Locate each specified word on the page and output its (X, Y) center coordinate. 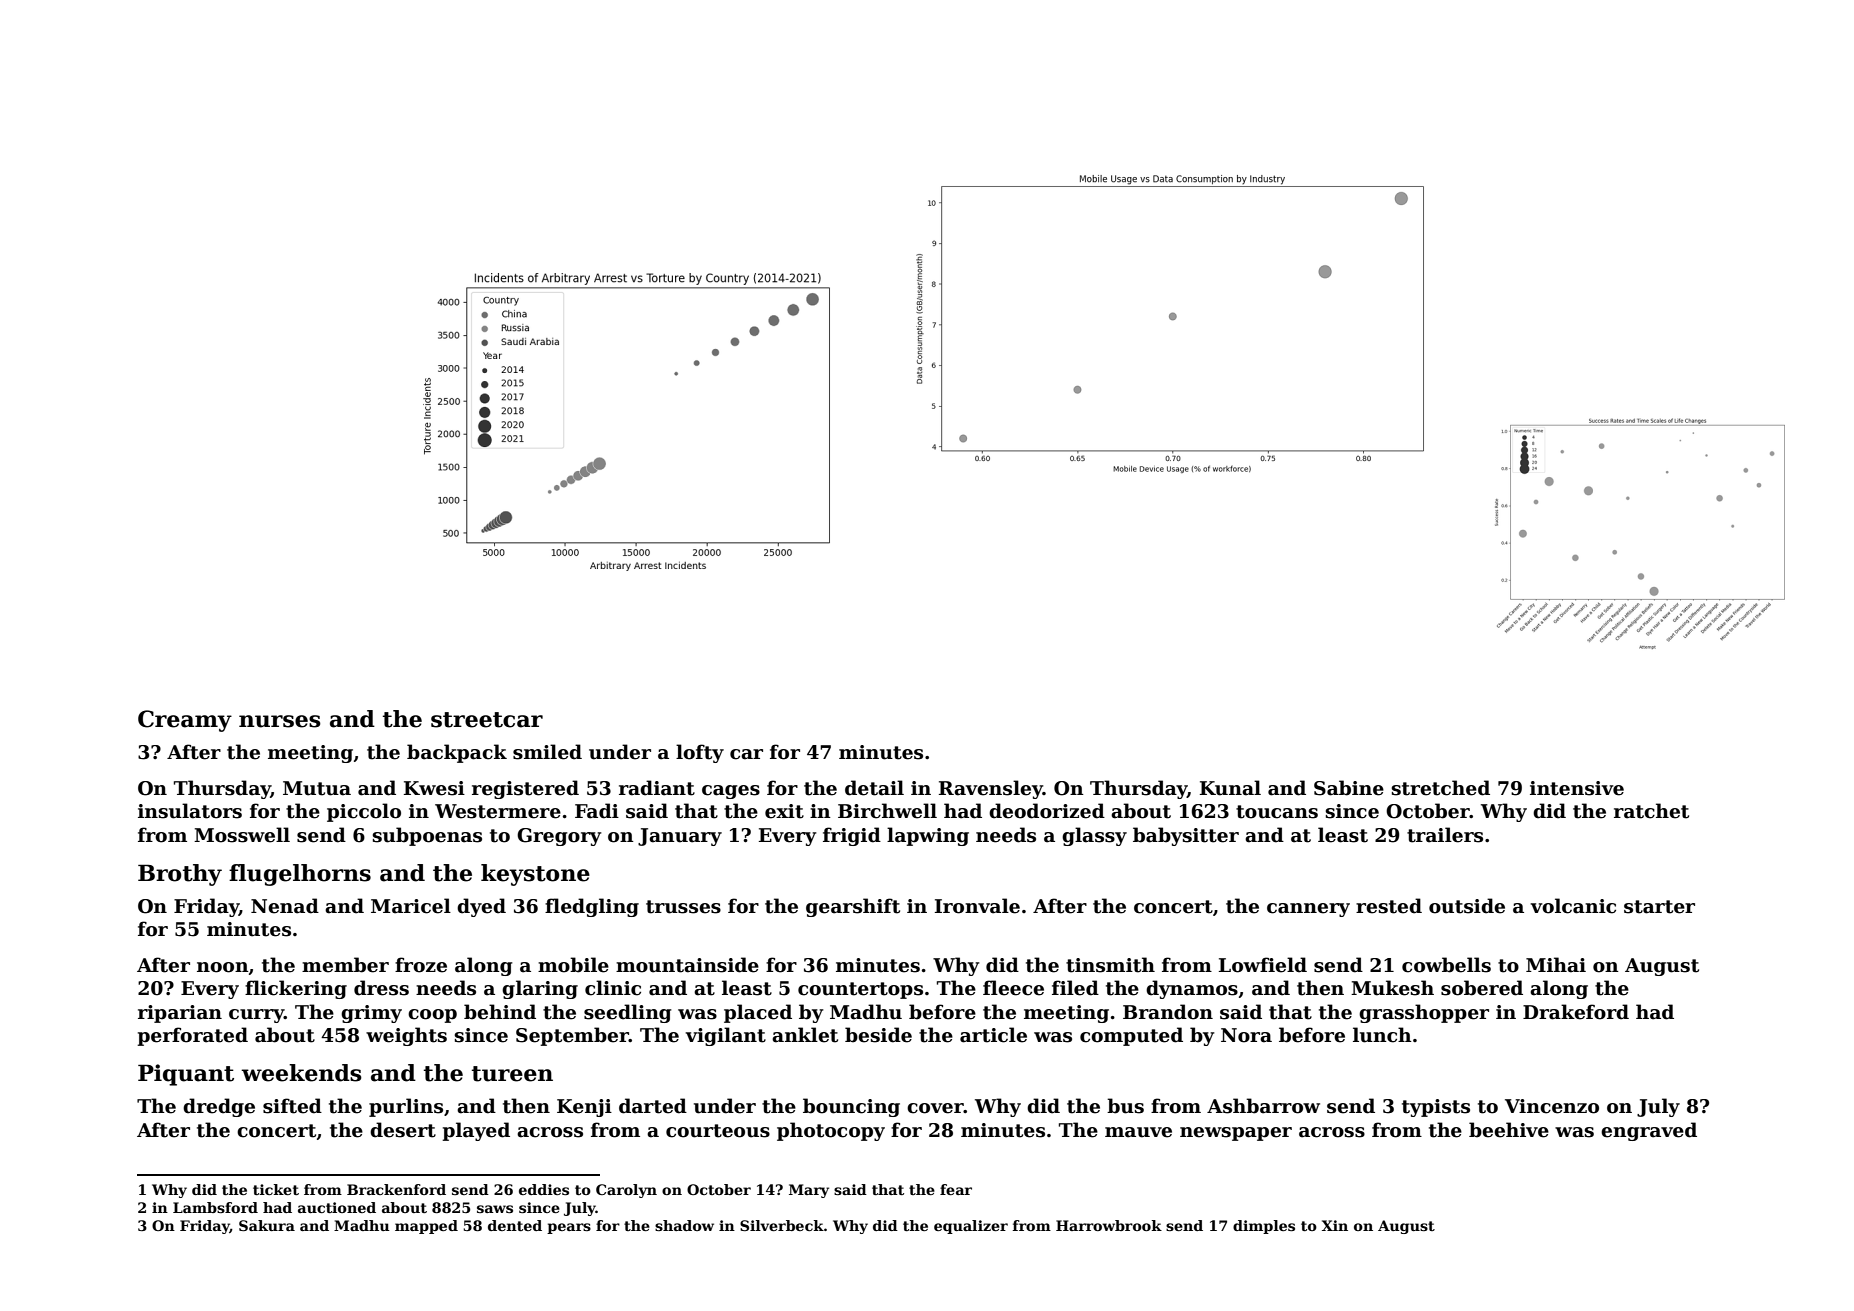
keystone (535, 875)
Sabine (1349, 788)
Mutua (317, 788)
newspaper (1236, 1134)
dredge (219, 1107)
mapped (426, 1227)
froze (421, 965)
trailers (1445, 835)
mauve (1138, 1132)
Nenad (285, 906)
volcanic (1573, 906)
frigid (852, 836)
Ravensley (991, 789)
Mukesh (1392, 988)
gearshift (853, 907)
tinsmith (1110, 965)
